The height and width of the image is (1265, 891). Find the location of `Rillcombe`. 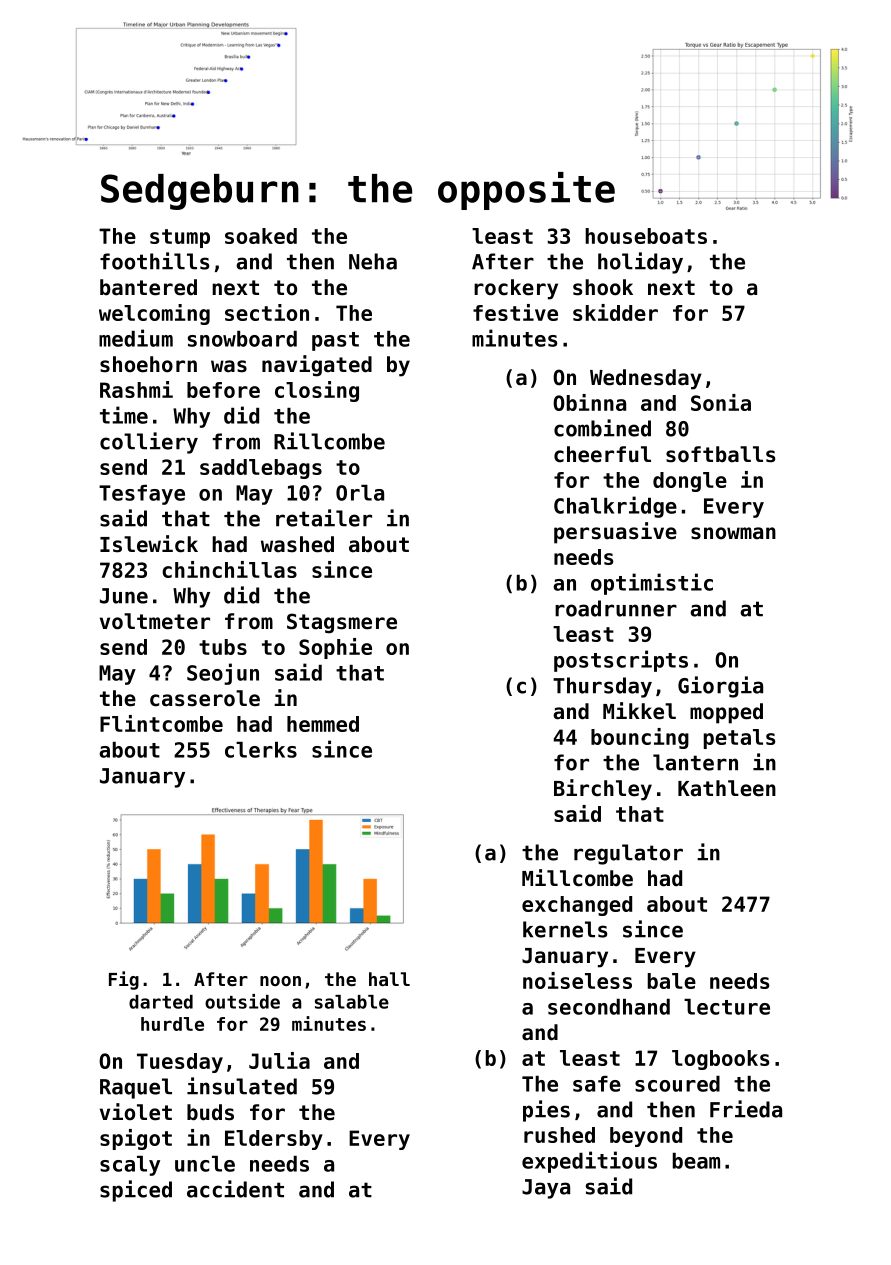

Rillcombe is located at coordinates (329, 441).
